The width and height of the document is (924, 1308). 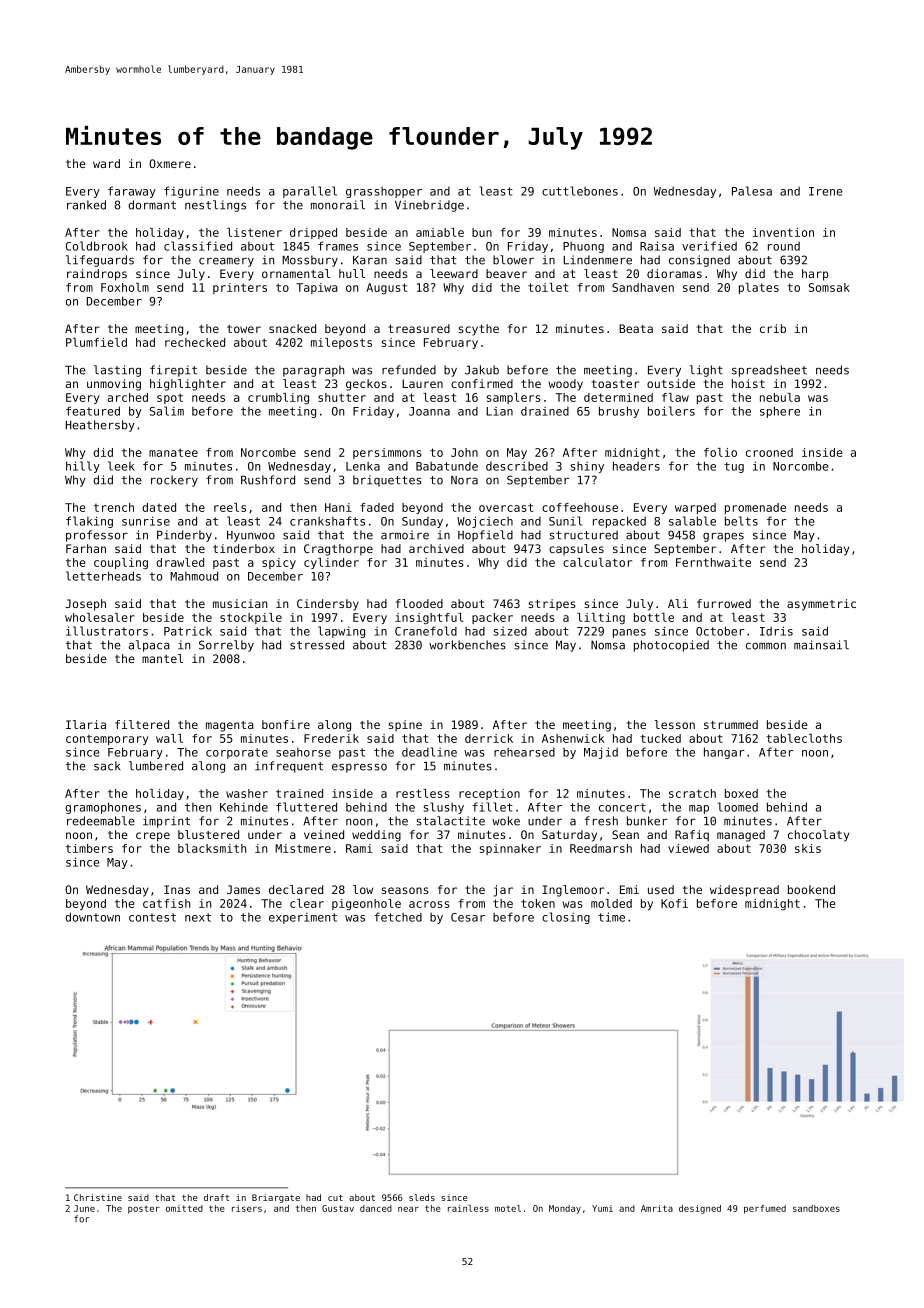 I want to click on danced, so click(x=376, y=1208).
